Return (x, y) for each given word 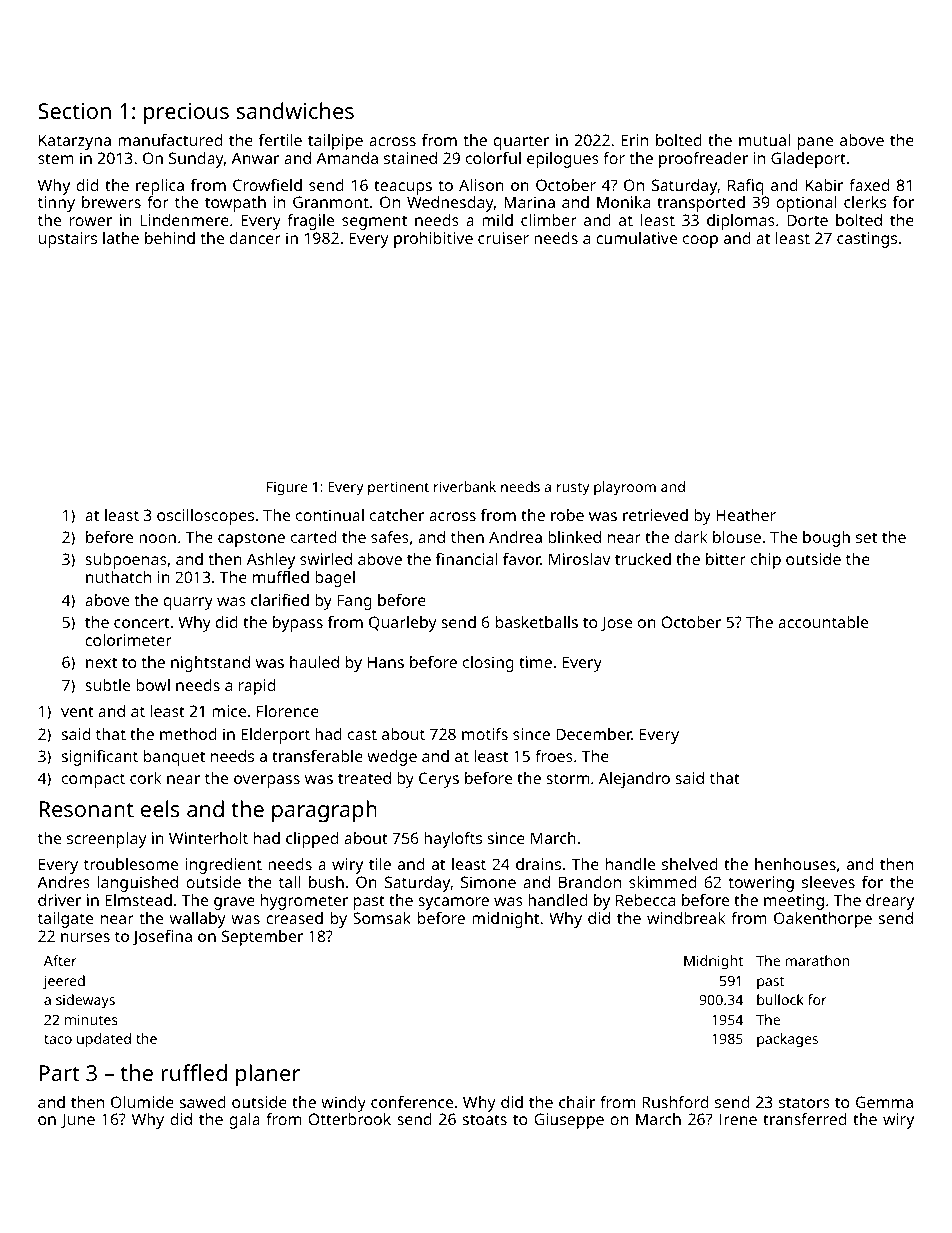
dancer (255, 238)
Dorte (807, 220)
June (78, 1120)
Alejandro (634, 780)
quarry (188, 603)
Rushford (675, 1102)
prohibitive (433, 240)
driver (59, 900)
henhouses (795, 864)
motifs (485, 734)
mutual (764, 140)
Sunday (196, 160)
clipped (312, 840)
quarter (521, 142)
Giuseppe (569, 1121)
